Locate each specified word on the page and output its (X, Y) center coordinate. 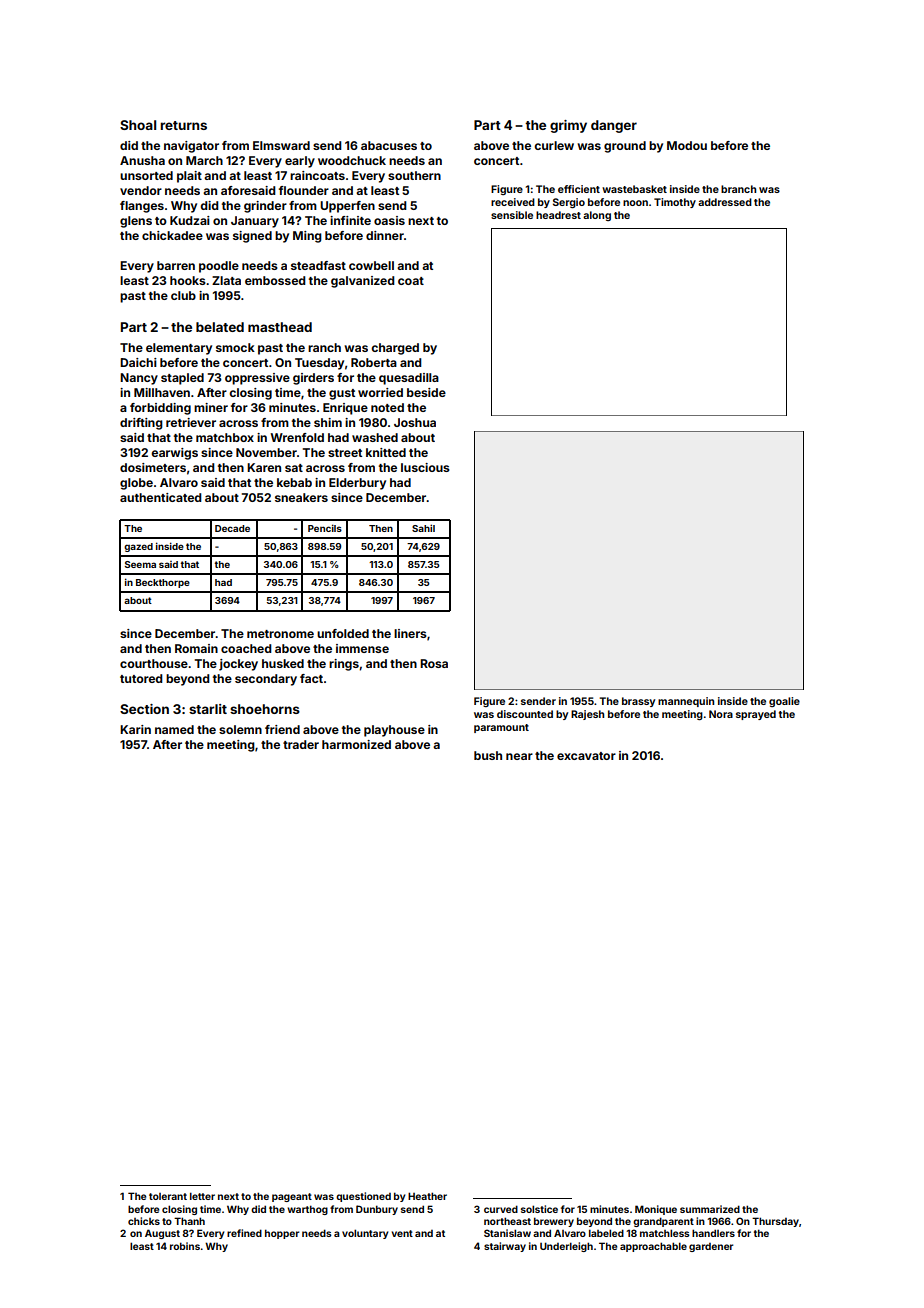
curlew (554, 145)
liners (410, 633)
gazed (138, 547)
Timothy (675, 203)
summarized (710, 1209)
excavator (586, 756)
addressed (725, 202)
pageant (292, 1197)
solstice (539, 1209)
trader (301, 744)
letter (202, 1196)
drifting (141, 424)
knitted (386, 452)
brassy (638, 702)
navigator (191, 147)
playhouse (394, 731)
